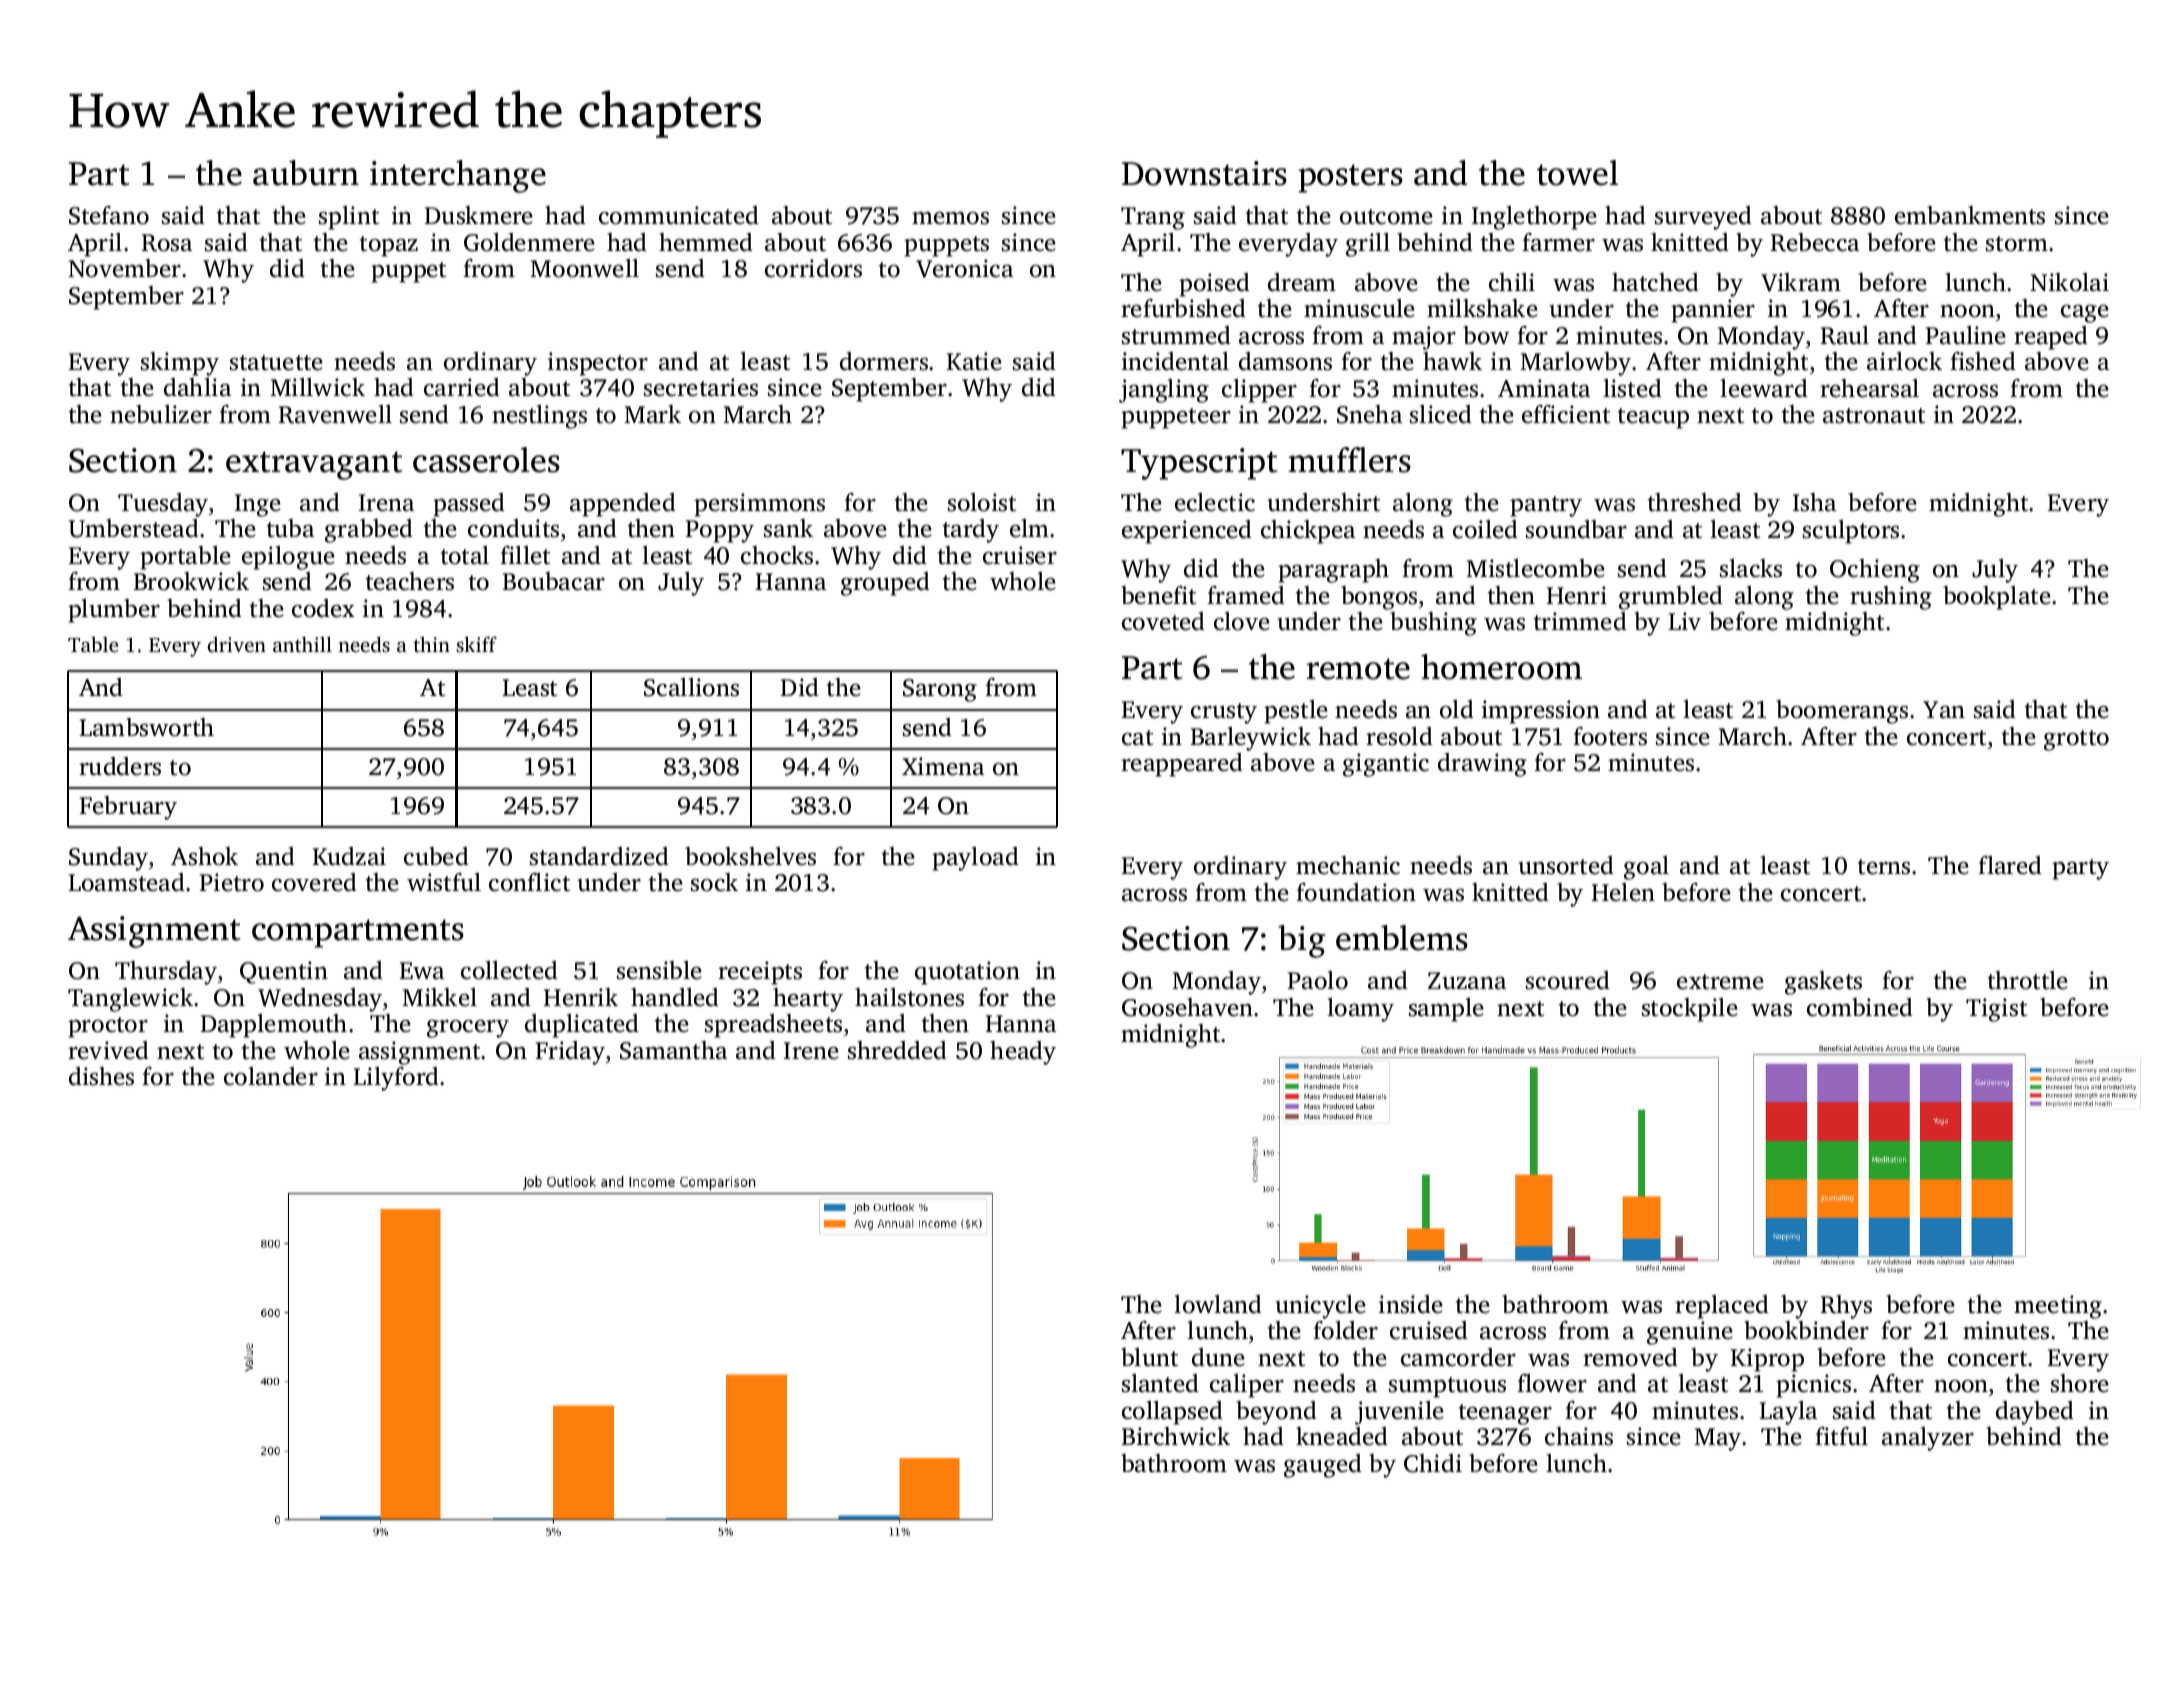 This image has width=2178, height=1683. Describe the element at coordinates (2059, 1307) in the image. I see `meeting` at that location.
